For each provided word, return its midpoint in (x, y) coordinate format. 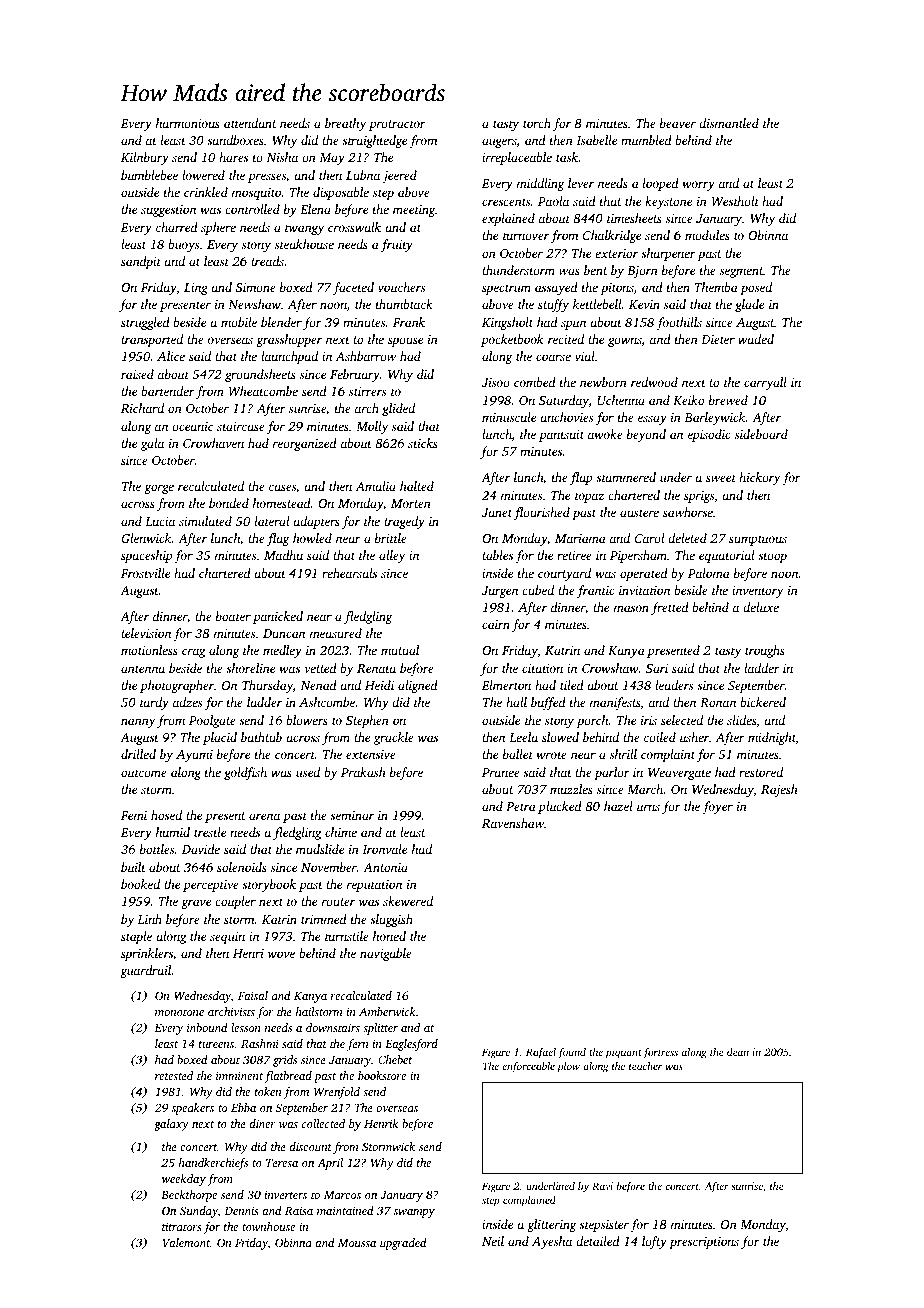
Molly (372, 427)
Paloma (709, 573)
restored (761, 772)
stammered (626, 477)
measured (336, 633)
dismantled (729, 123)
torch (537, 123)
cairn (496, 624)
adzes (187, 702)
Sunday (199, 1212)
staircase (241, 426)
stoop (772, 557)
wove (281, 954)
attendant (250, 123)
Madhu (283, 555)
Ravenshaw (513, 823)
